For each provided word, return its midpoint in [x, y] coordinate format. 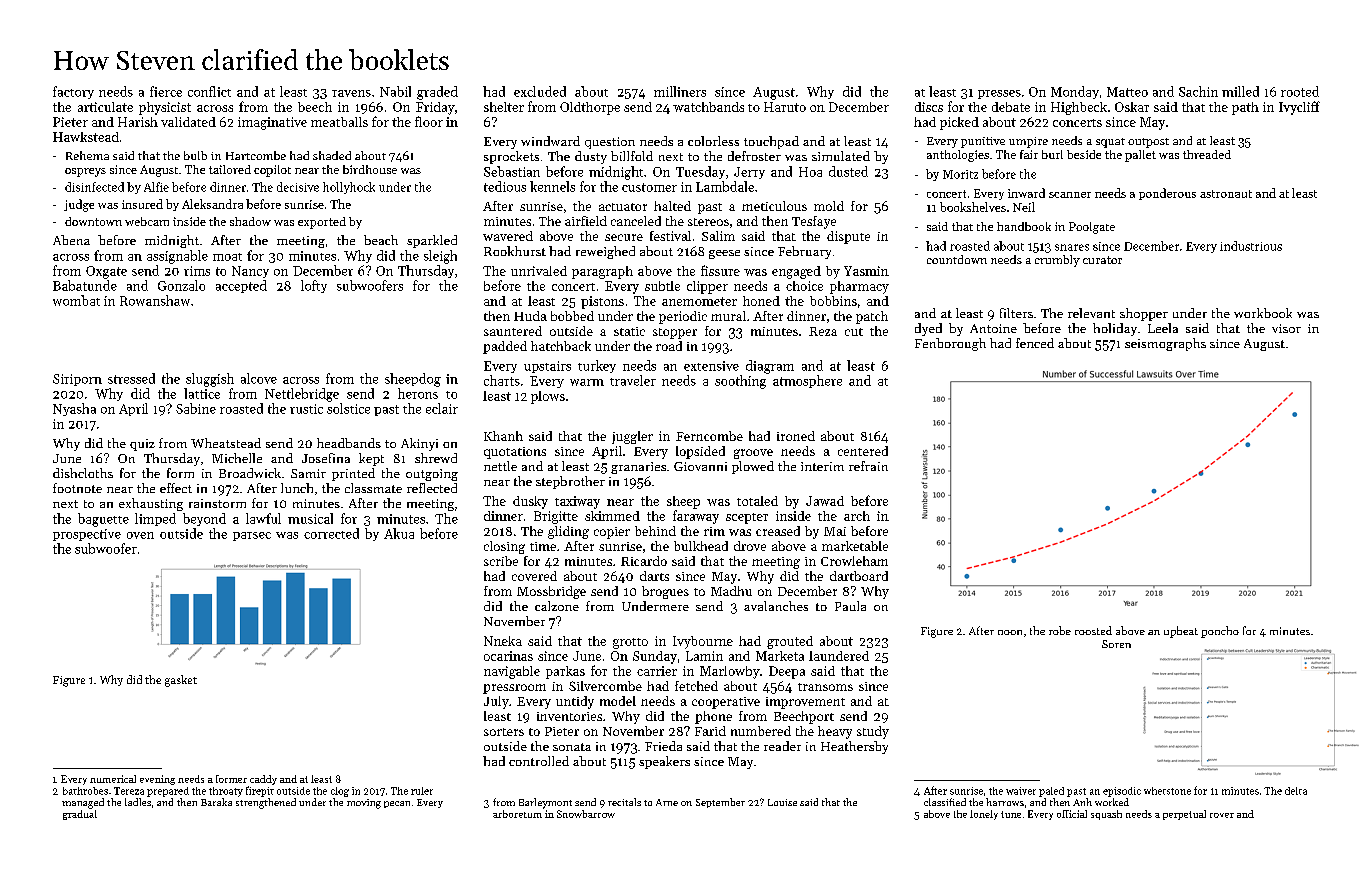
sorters [504, 732]
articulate [105, 107]
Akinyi [419, 444]
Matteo [1127, 92]
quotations [515, 453]
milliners [680, 91]
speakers [664, 762]
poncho [1220, 632]
